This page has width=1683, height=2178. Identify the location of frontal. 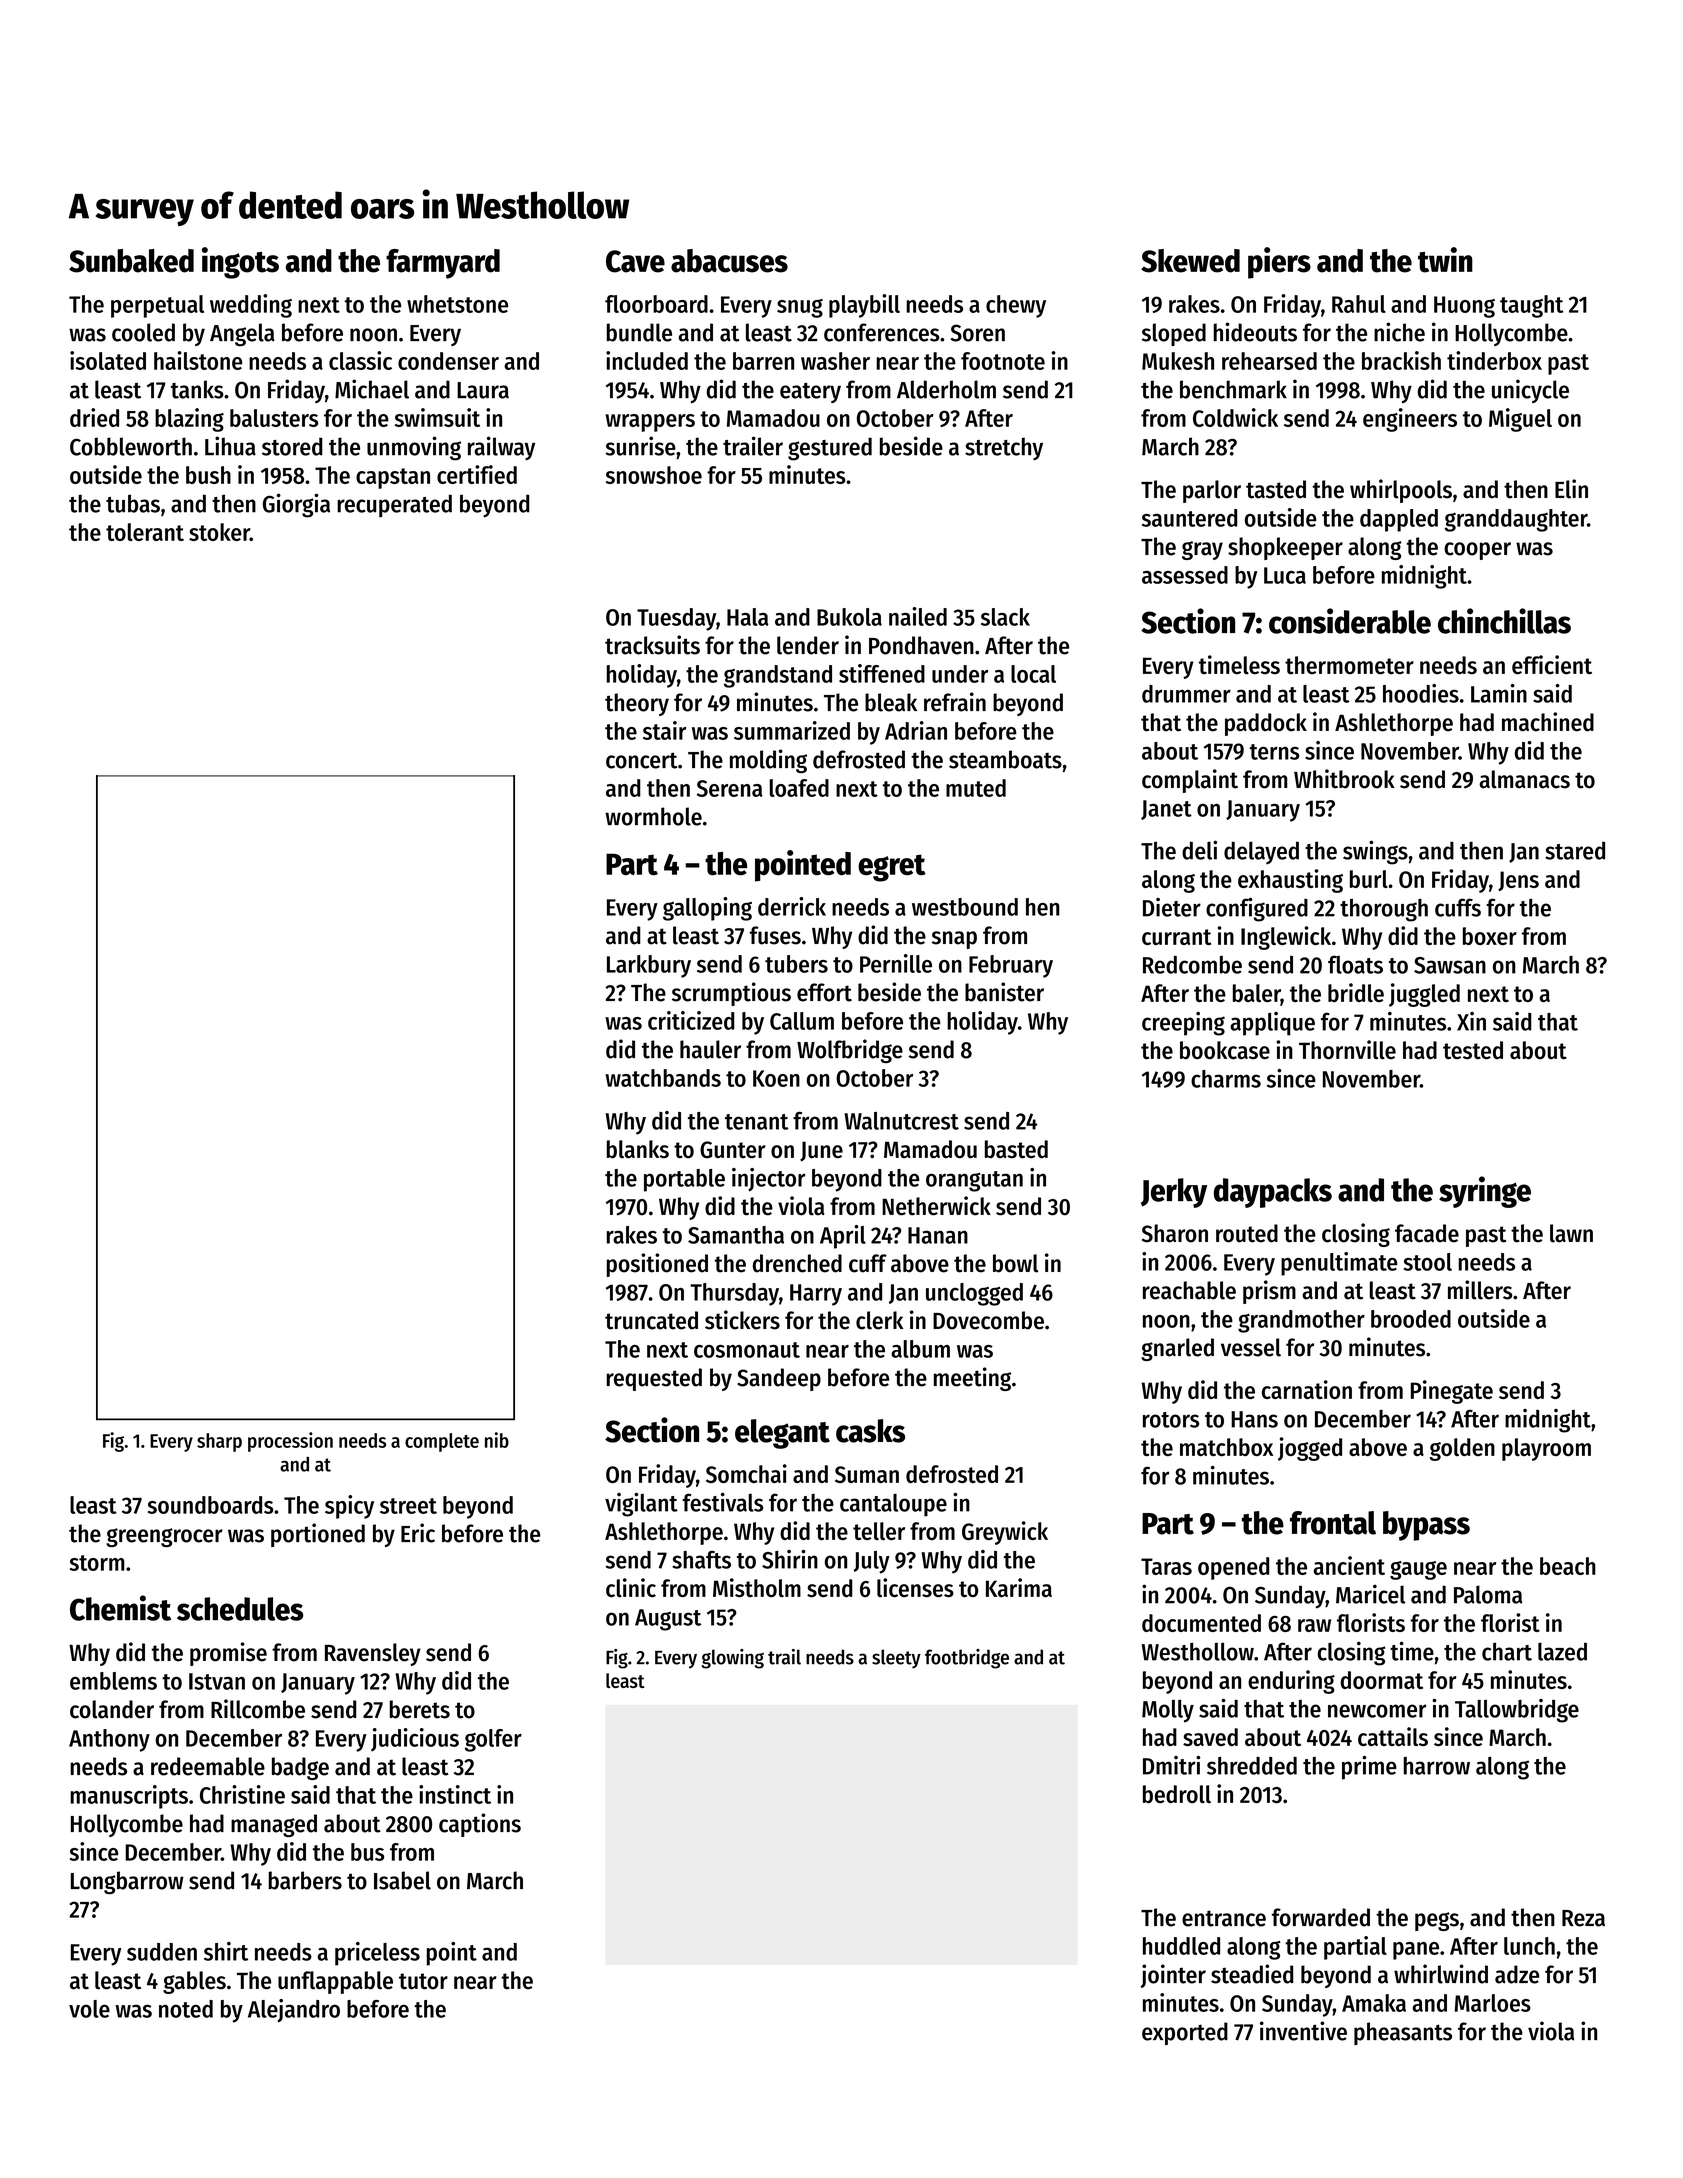
(1333, 1523).
